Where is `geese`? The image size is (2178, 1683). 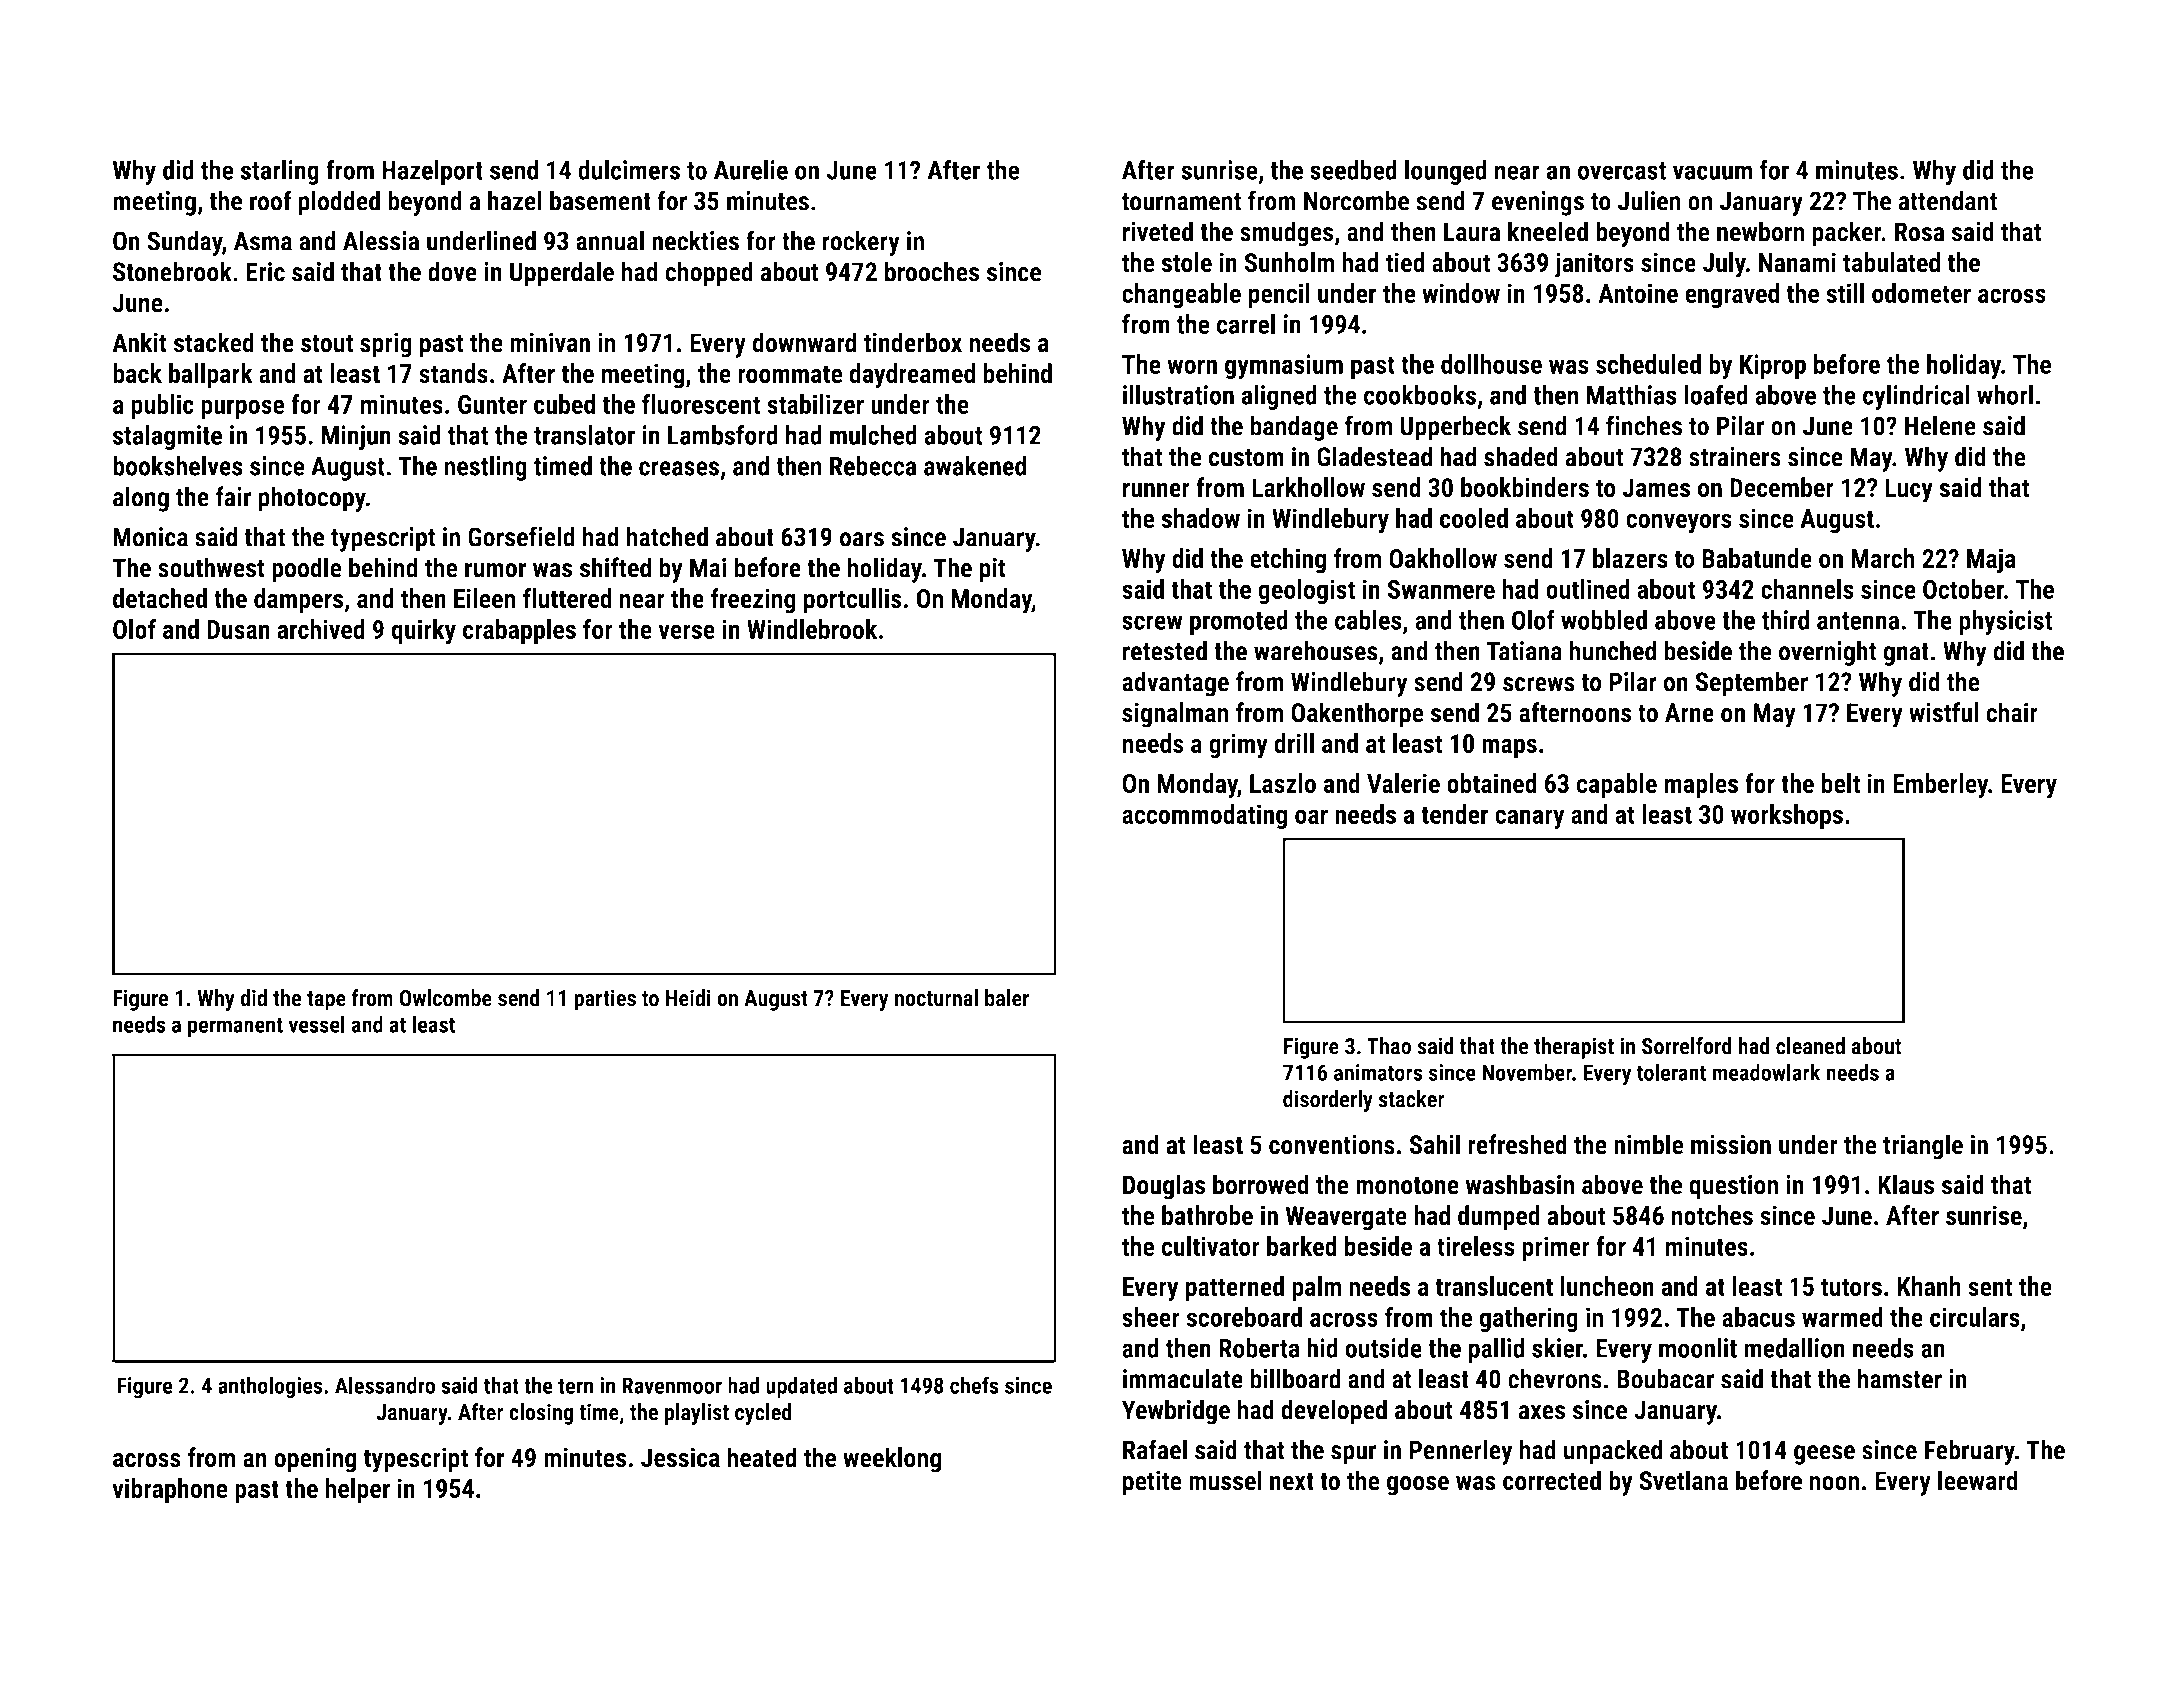
geese is located at coordinates (1824, 1455).
